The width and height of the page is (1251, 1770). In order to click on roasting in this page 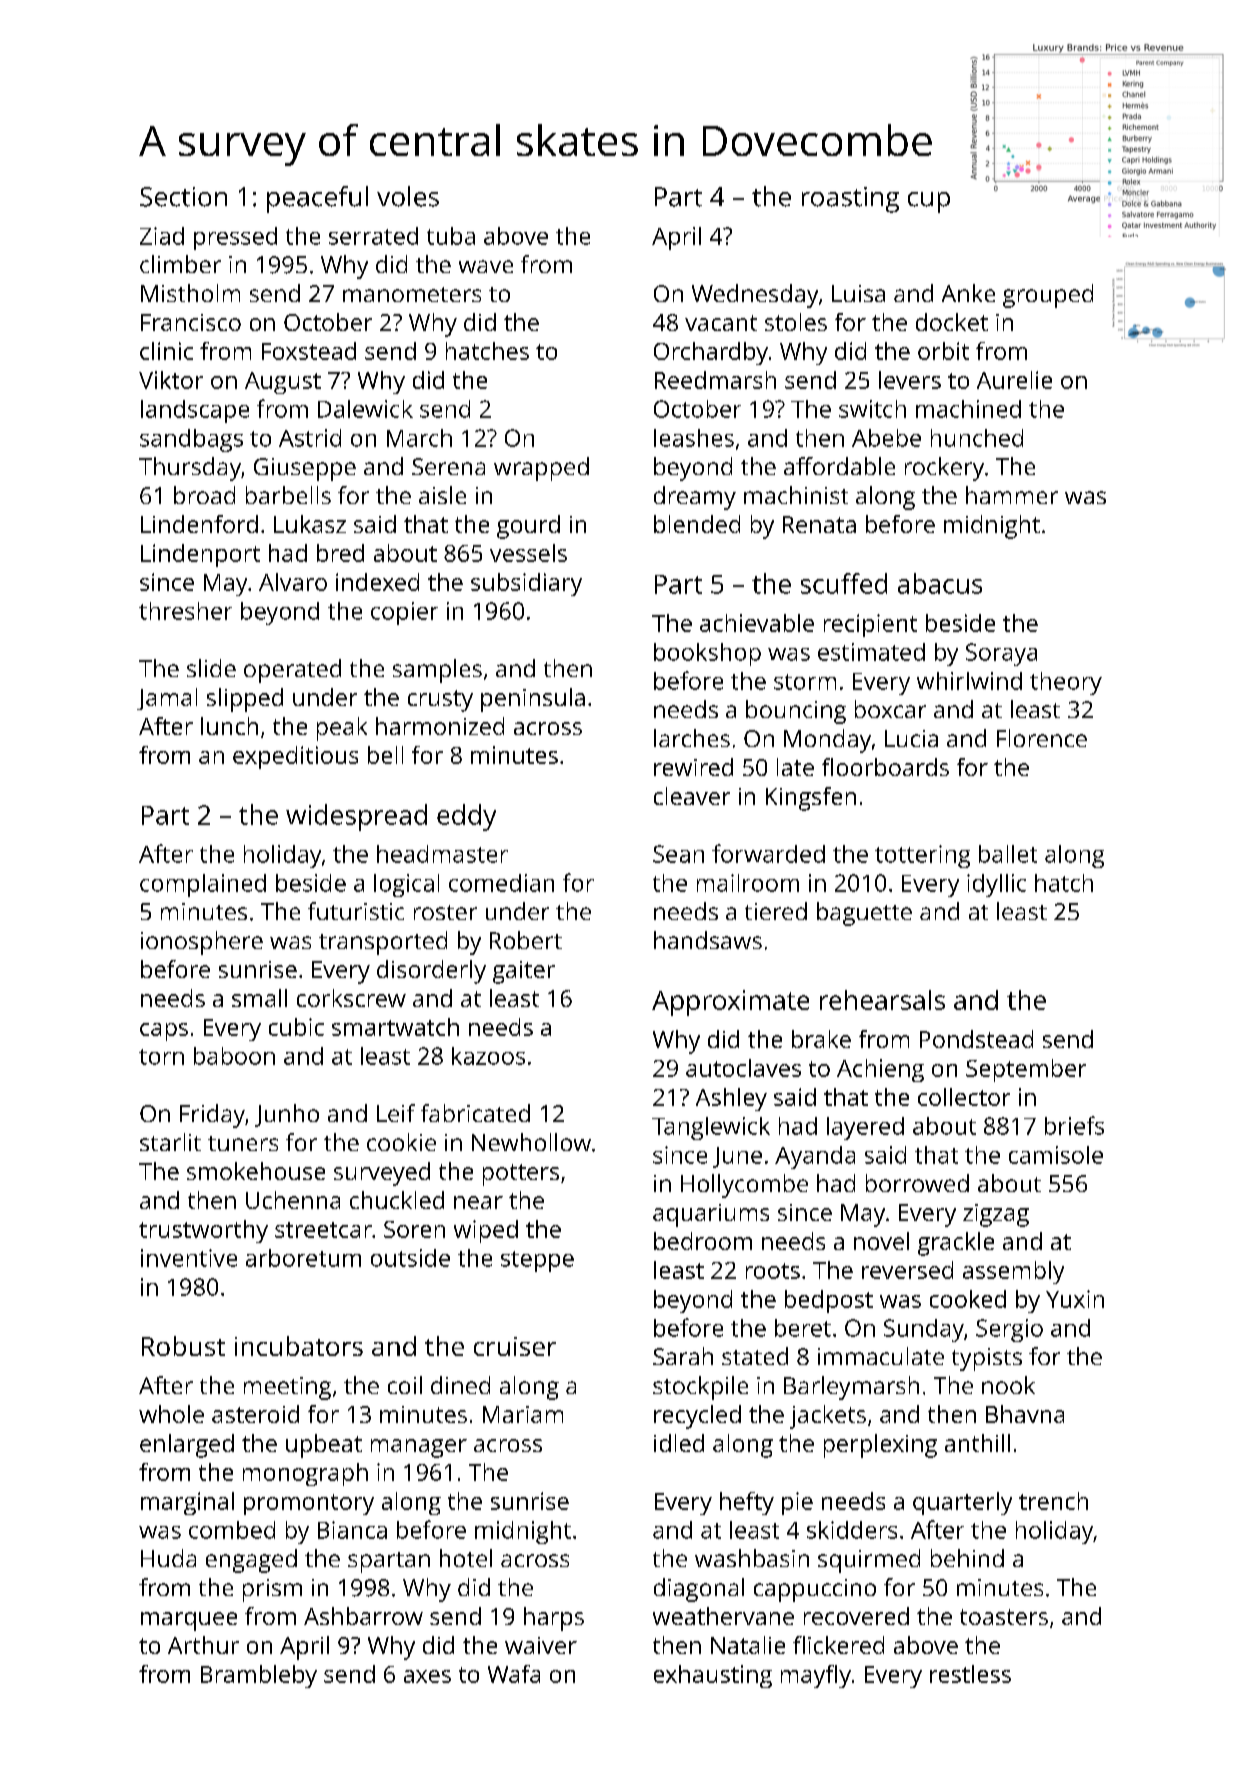, I will do `click(850, 200)`.
